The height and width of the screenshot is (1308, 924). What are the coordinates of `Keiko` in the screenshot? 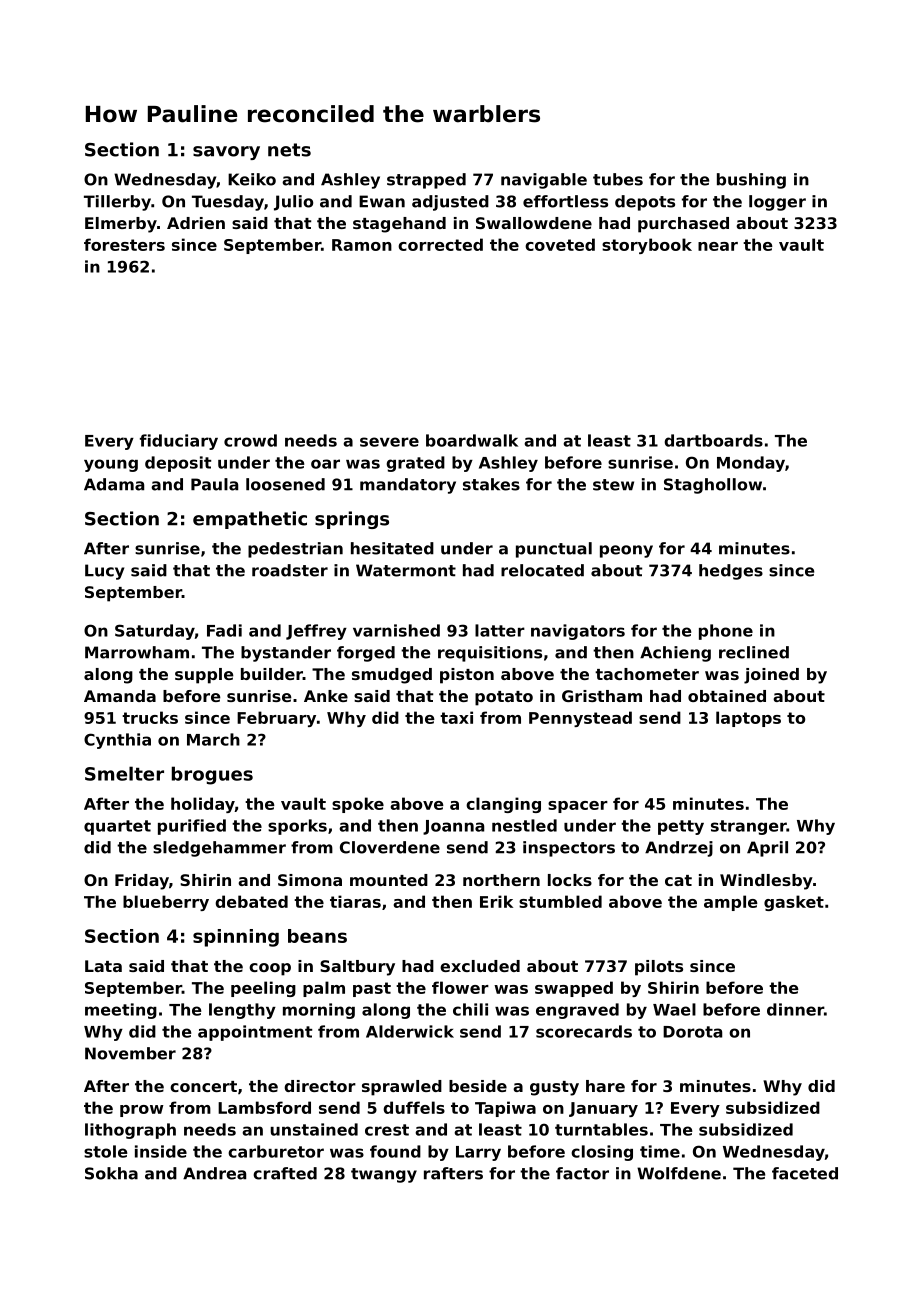 It's located at (252, 179).
